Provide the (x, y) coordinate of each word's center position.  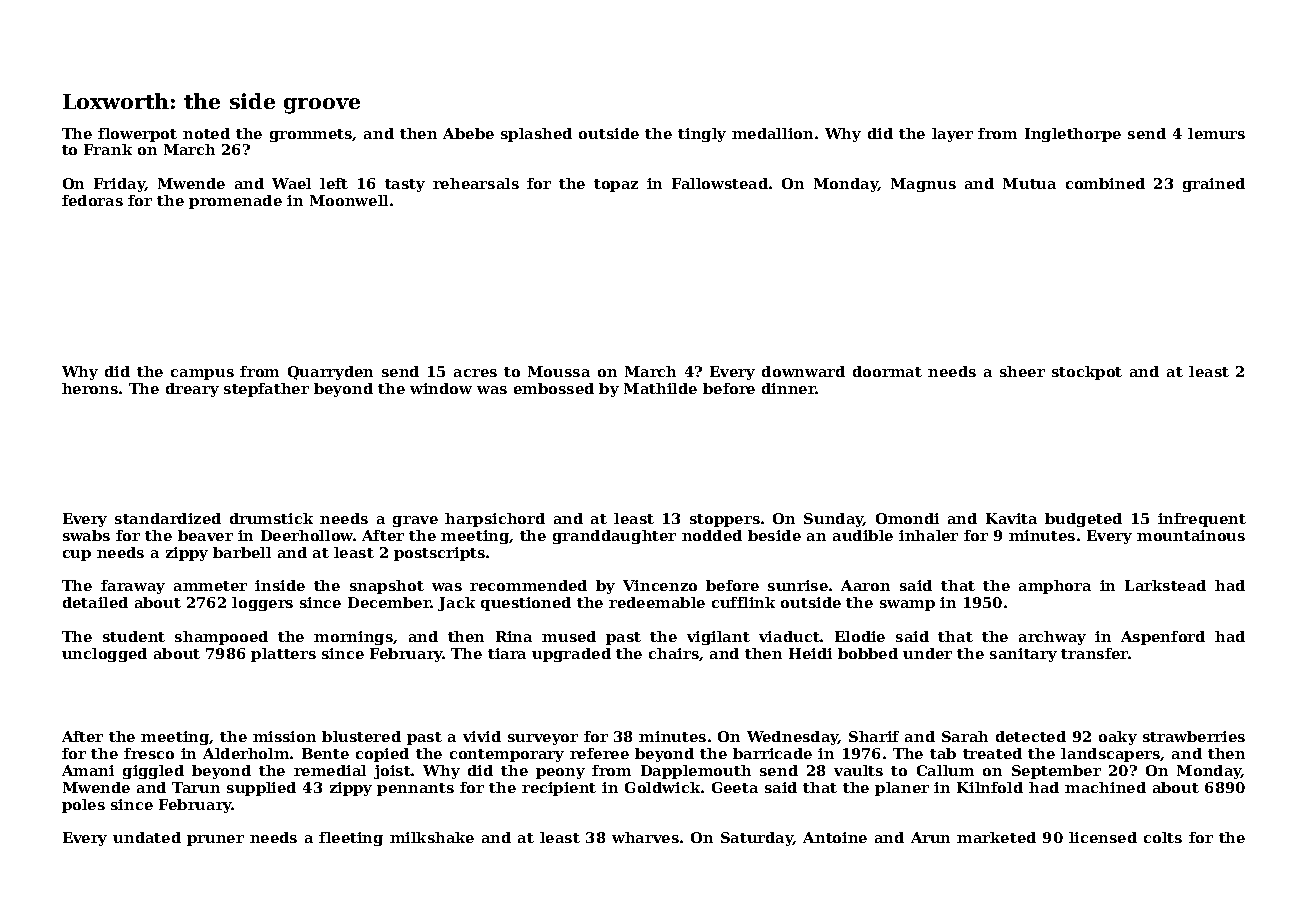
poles (83, 806)
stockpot (1087, 373)
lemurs (1216, 133)
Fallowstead (720, 183)
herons (90, 388)
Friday (119, 185)
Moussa (559, 371)
